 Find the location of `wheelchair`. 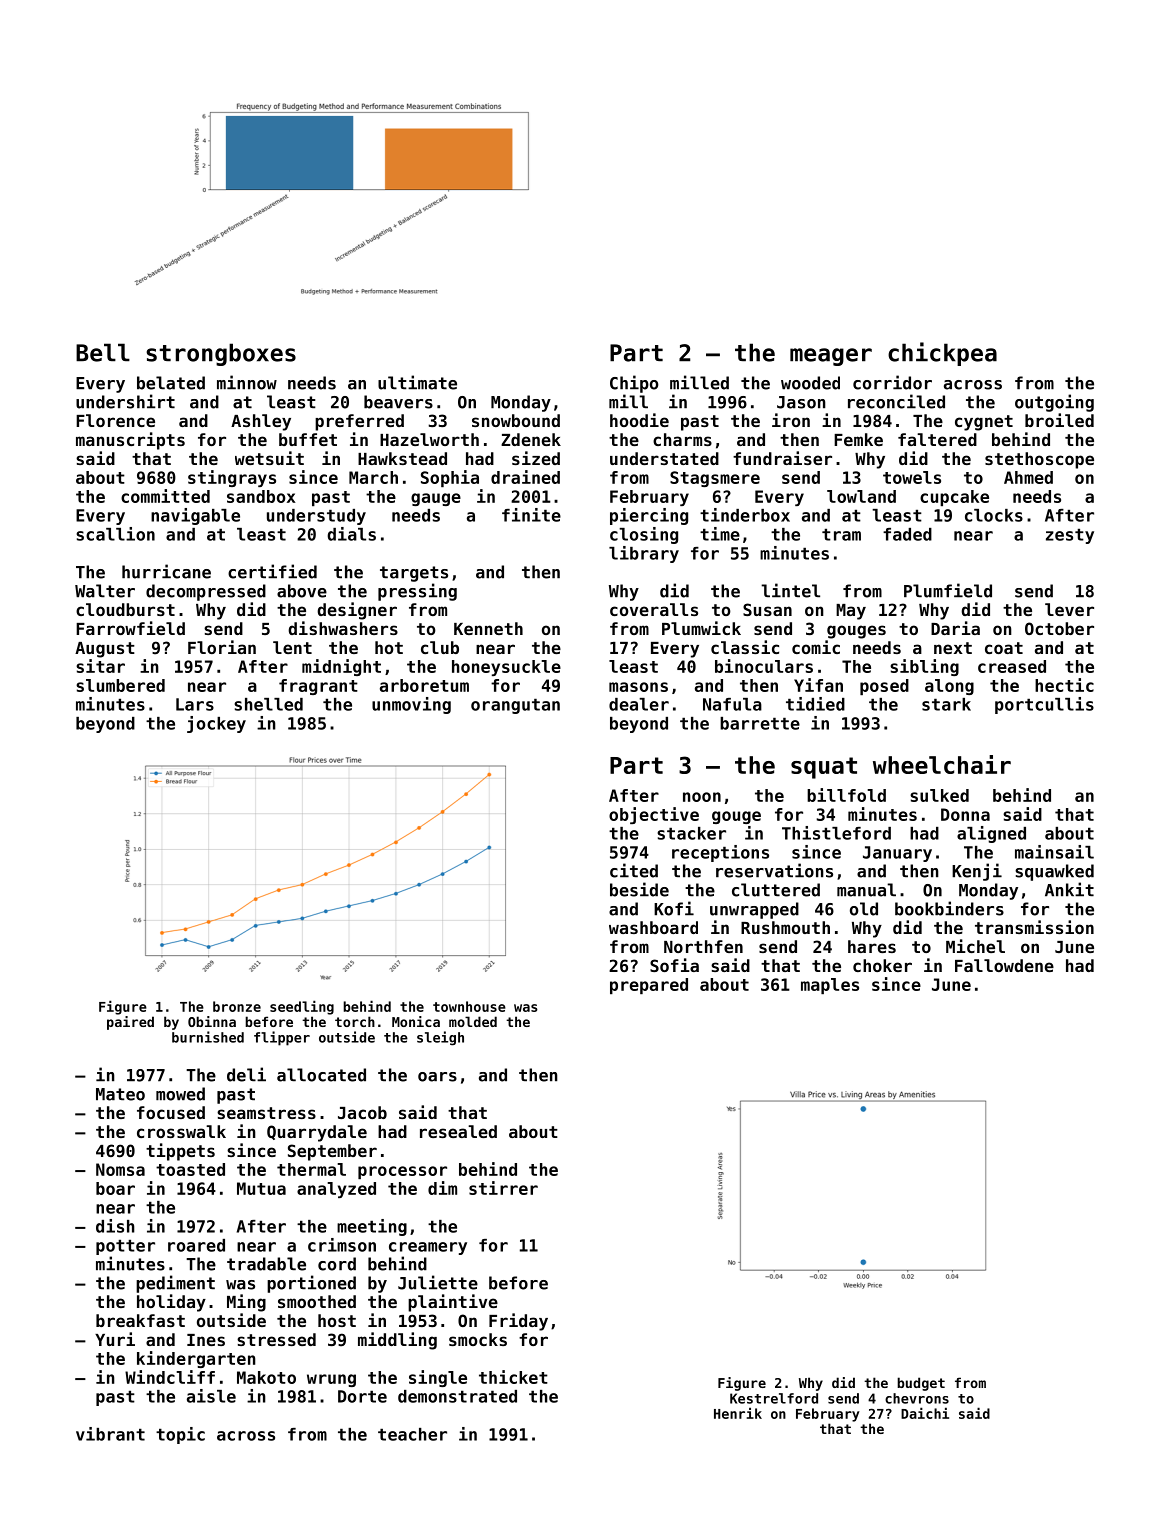

wheelchair is located at coordinates (942, 764).
